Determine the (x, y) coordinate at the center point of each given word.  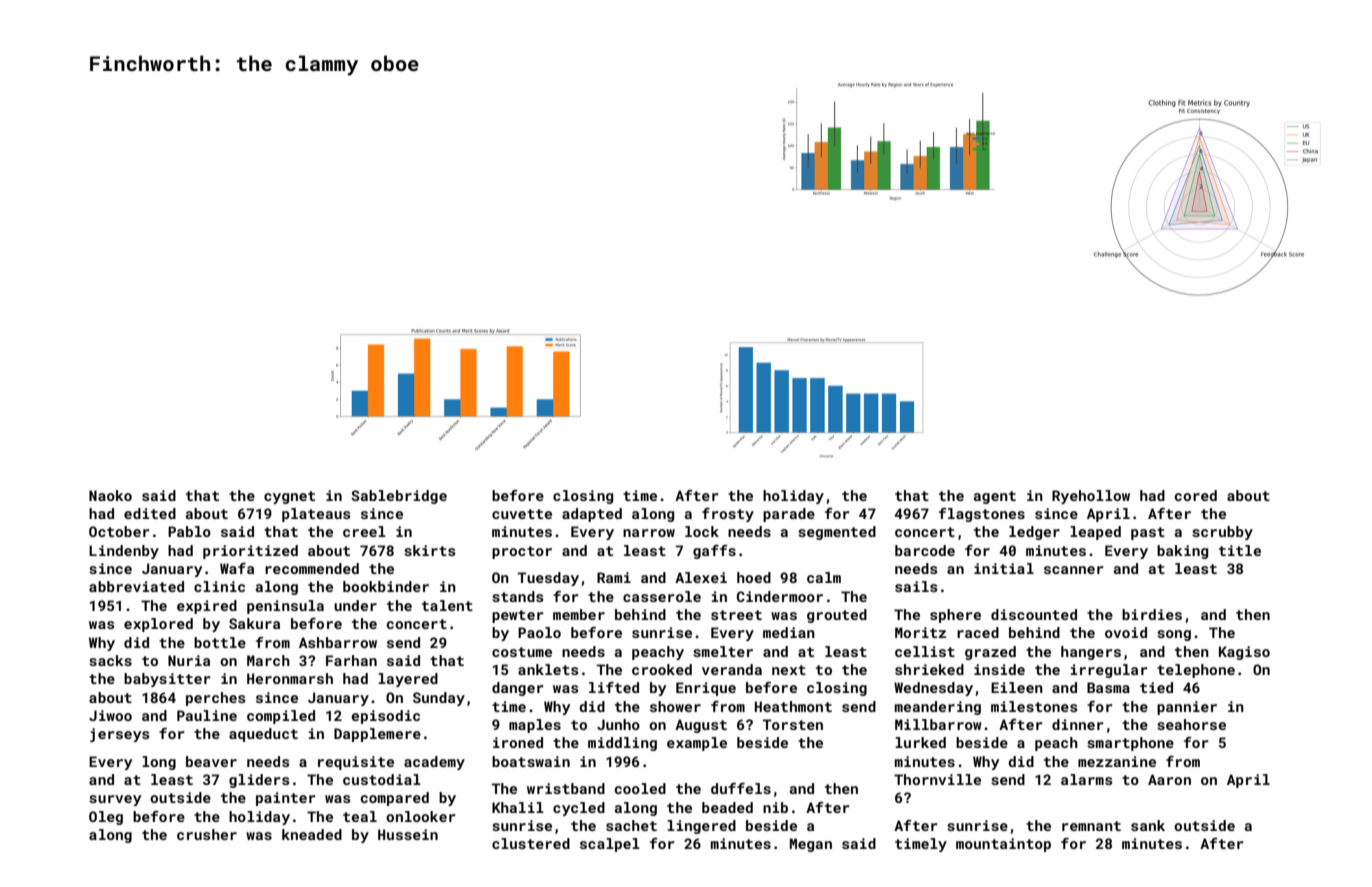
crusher (207, 834)
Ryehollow (1091, 497)
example (697, 744)
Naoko (110, 495)
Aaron (1169, 779)
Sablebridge (399, 497)
